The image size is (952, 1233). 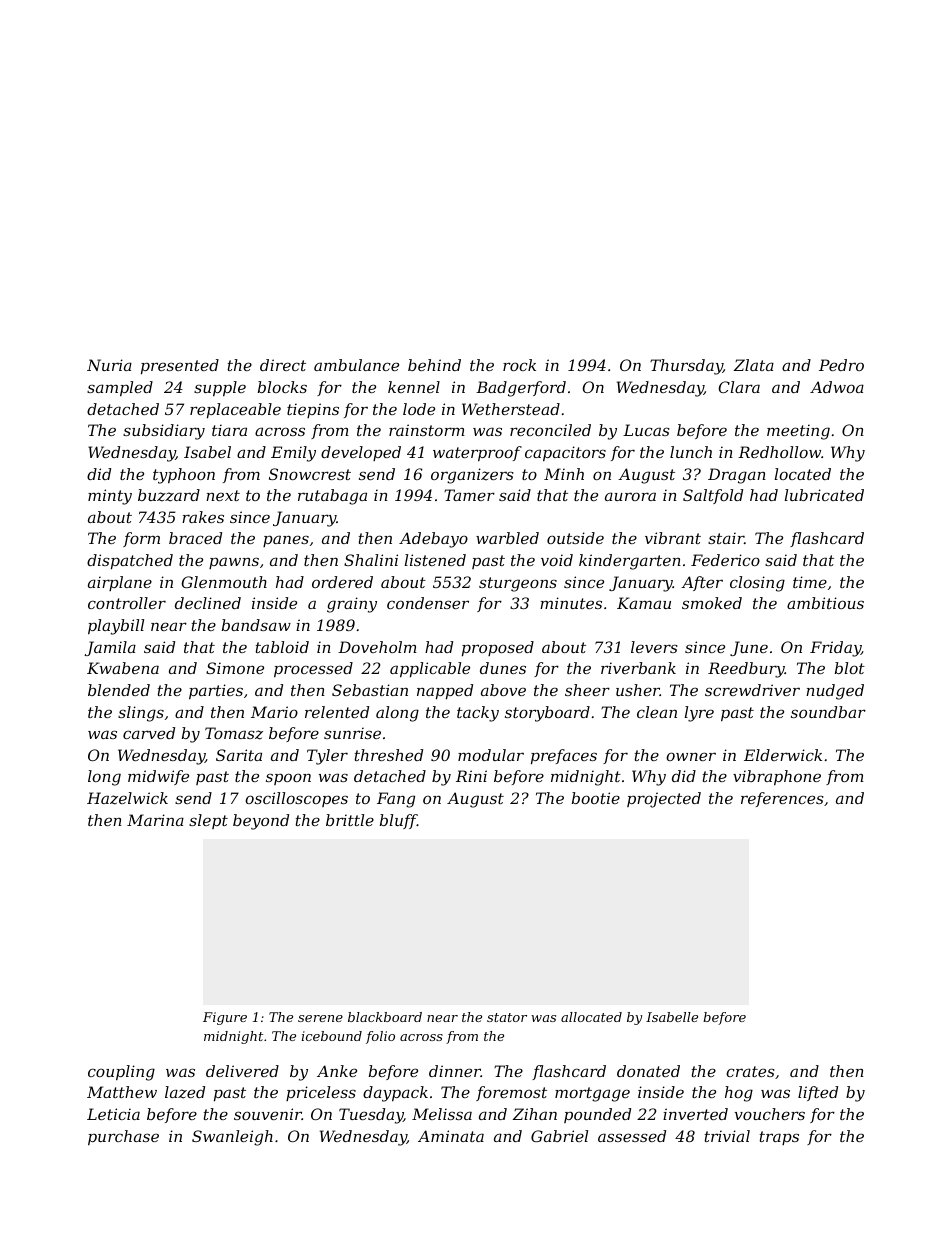 I want to click on bluff, so click(x=398, y=821).
